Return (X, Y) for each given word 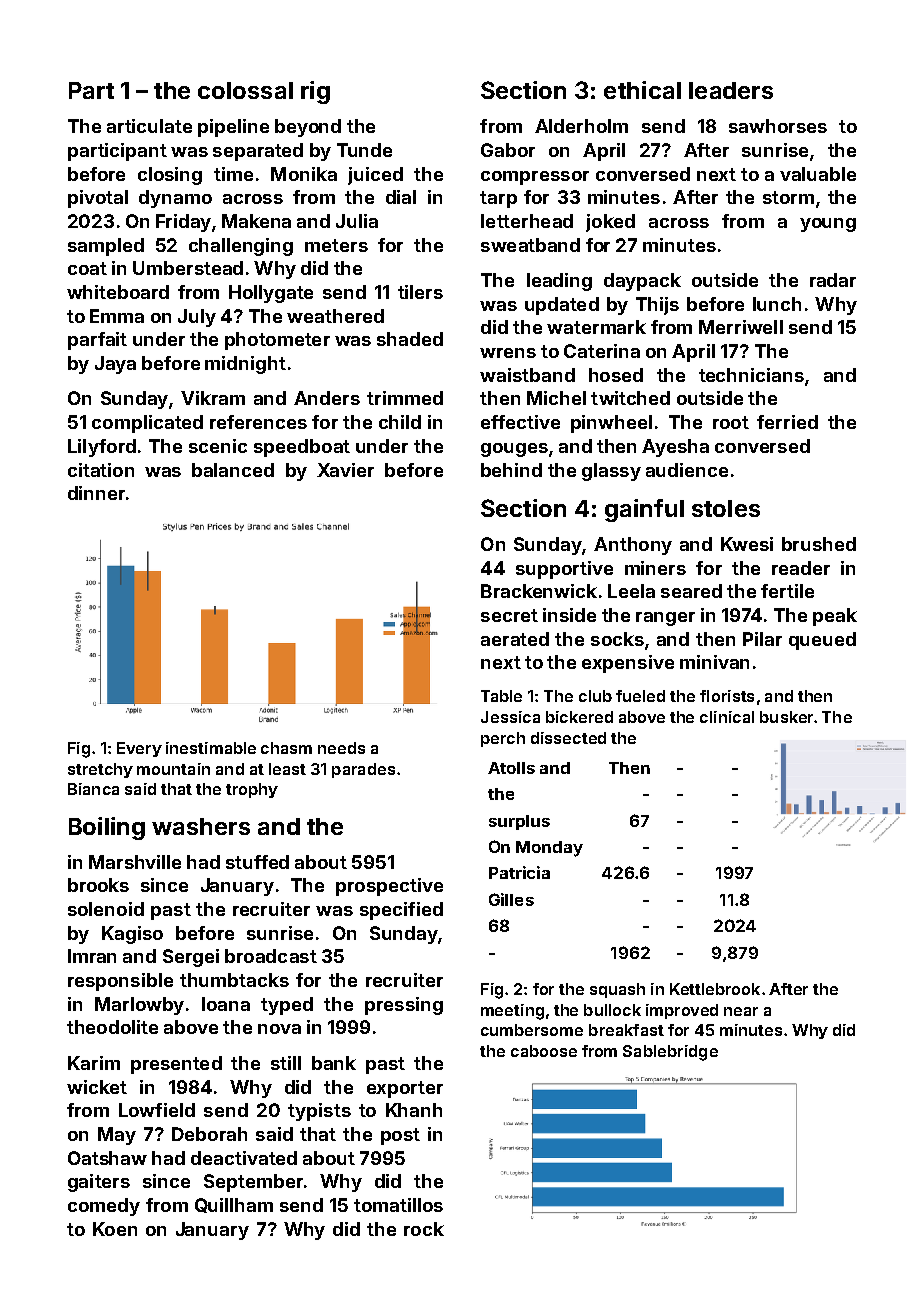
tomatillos (398, 1205)
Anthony (633, 546)
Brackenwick (539, 591)
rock (424, 1229)
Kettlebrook (715, 989)
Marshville (135, 862)
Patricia (519, 872)
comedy (104, 1207)
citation (101, 470)
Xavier (345, 470)
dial (401, 197)
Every (139, 749)
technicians (751, 375)
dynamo (175, 199)
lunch (777, 304)
